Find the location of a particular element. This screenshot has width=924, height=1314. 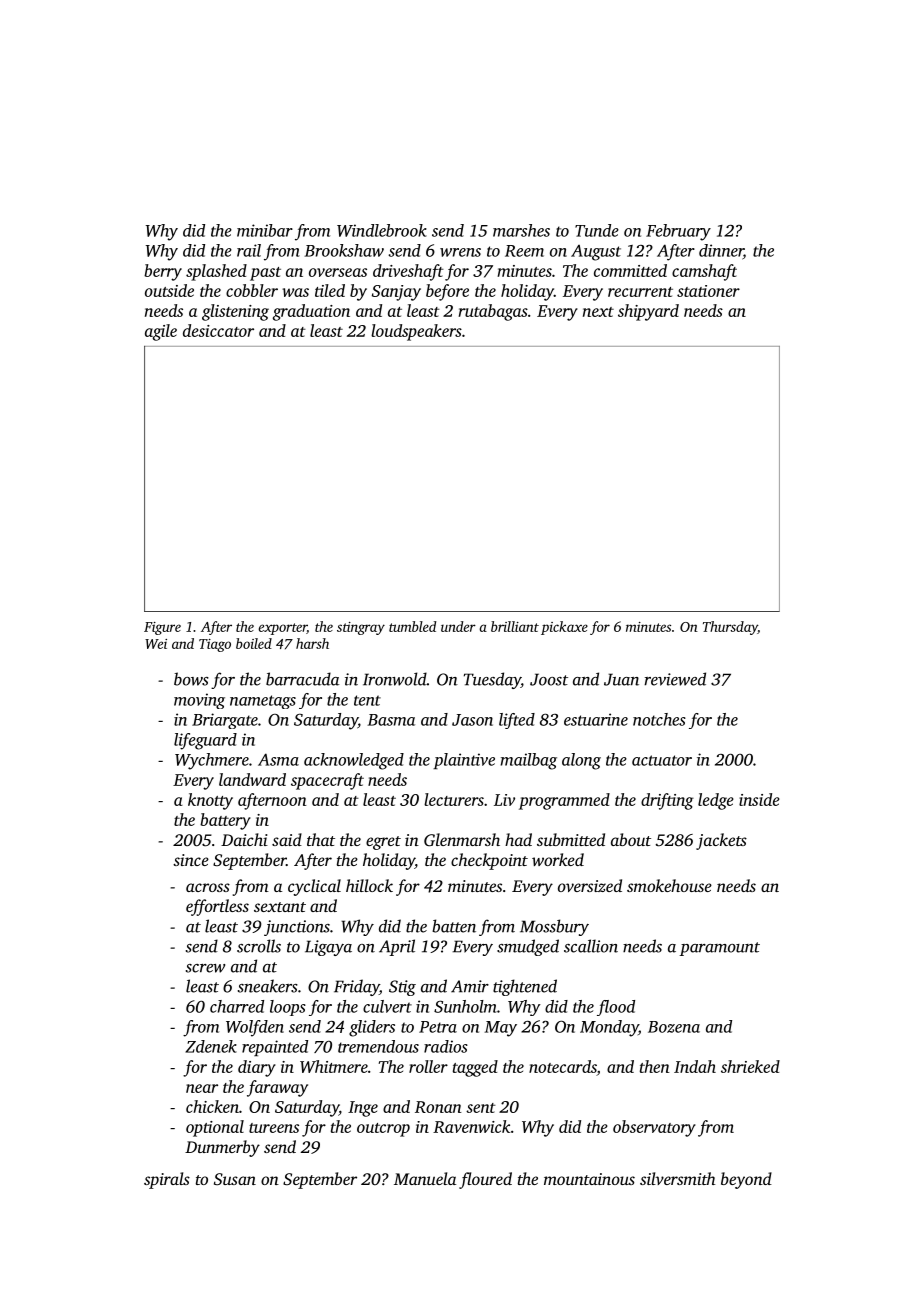

Manuela is located at coordinates (425, 1178).
